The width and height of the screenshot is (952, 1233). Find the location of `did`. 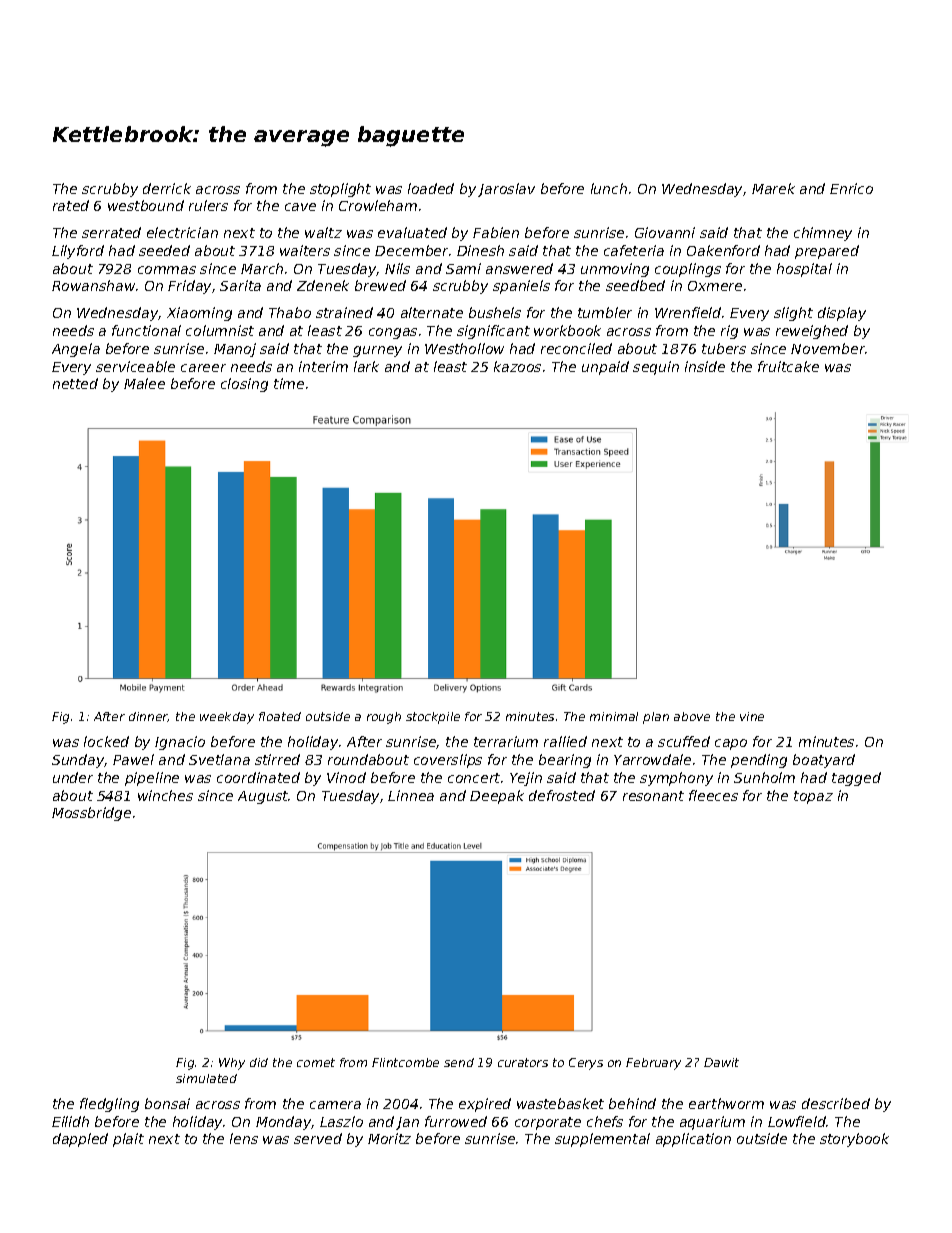

did is located at coordinates (259, 1062).
